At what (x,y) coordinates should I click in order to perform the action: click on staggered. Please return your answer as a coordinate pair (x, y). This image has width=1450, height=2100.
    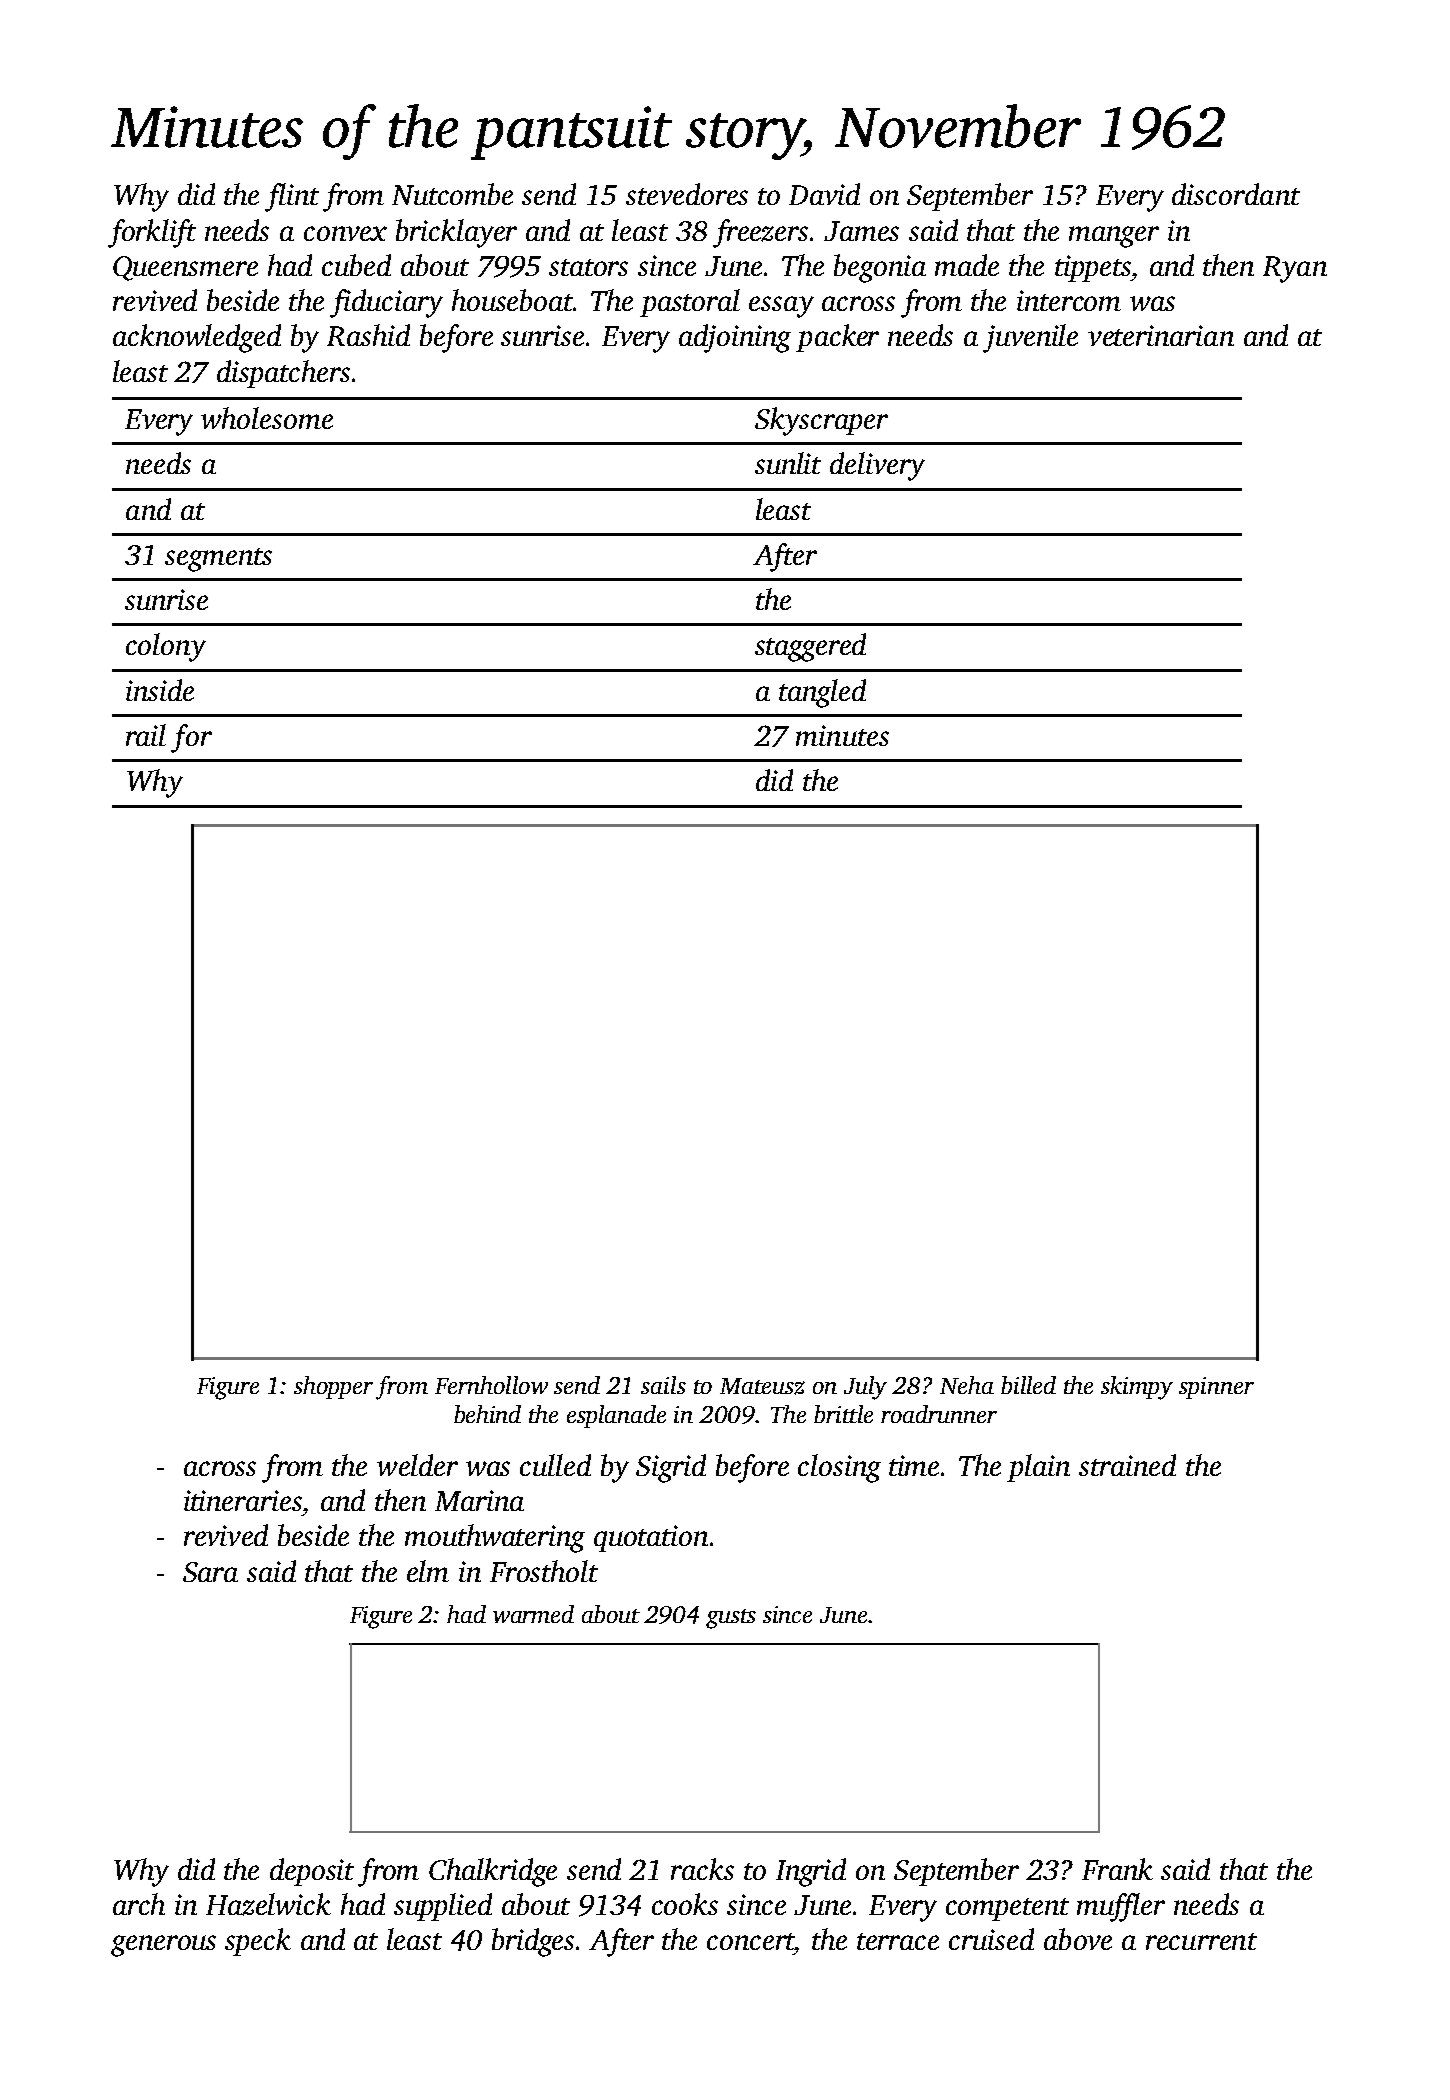
    Looking at the image, I should click on (810, 647).
